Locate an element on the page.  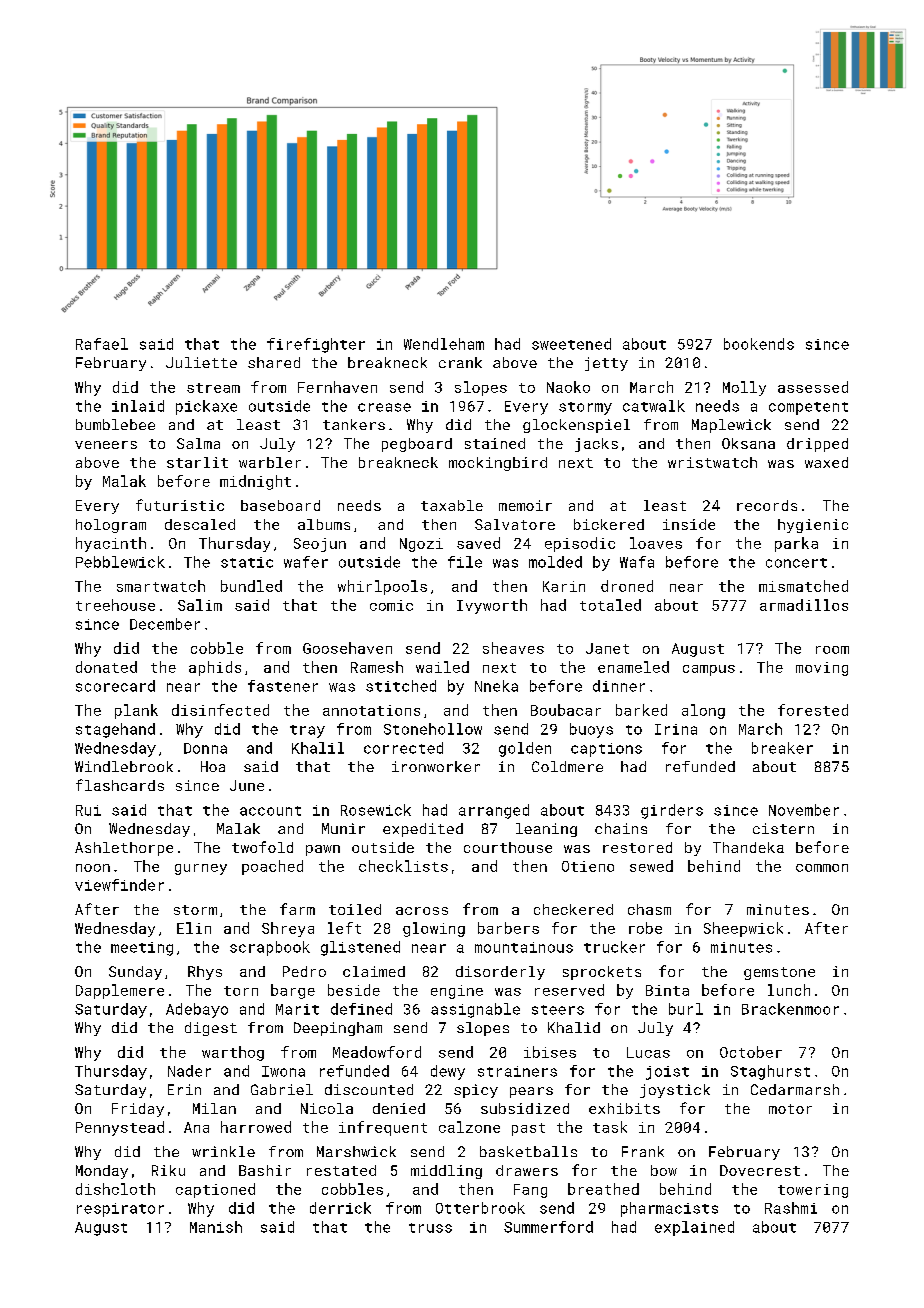
golden is located at coordinates (525, 749).
